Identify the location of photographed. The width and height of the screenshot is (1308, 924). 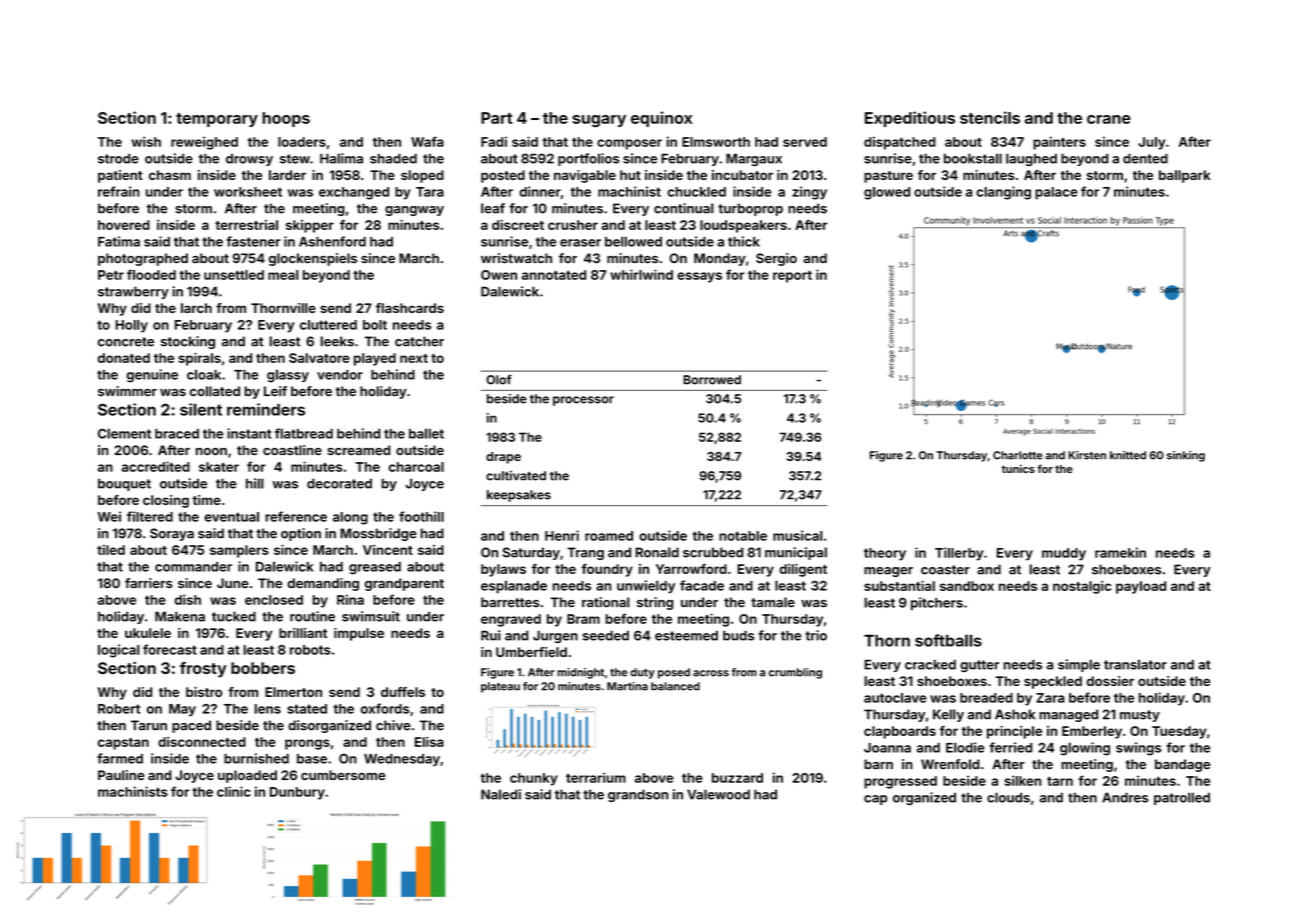
(143, 259).
